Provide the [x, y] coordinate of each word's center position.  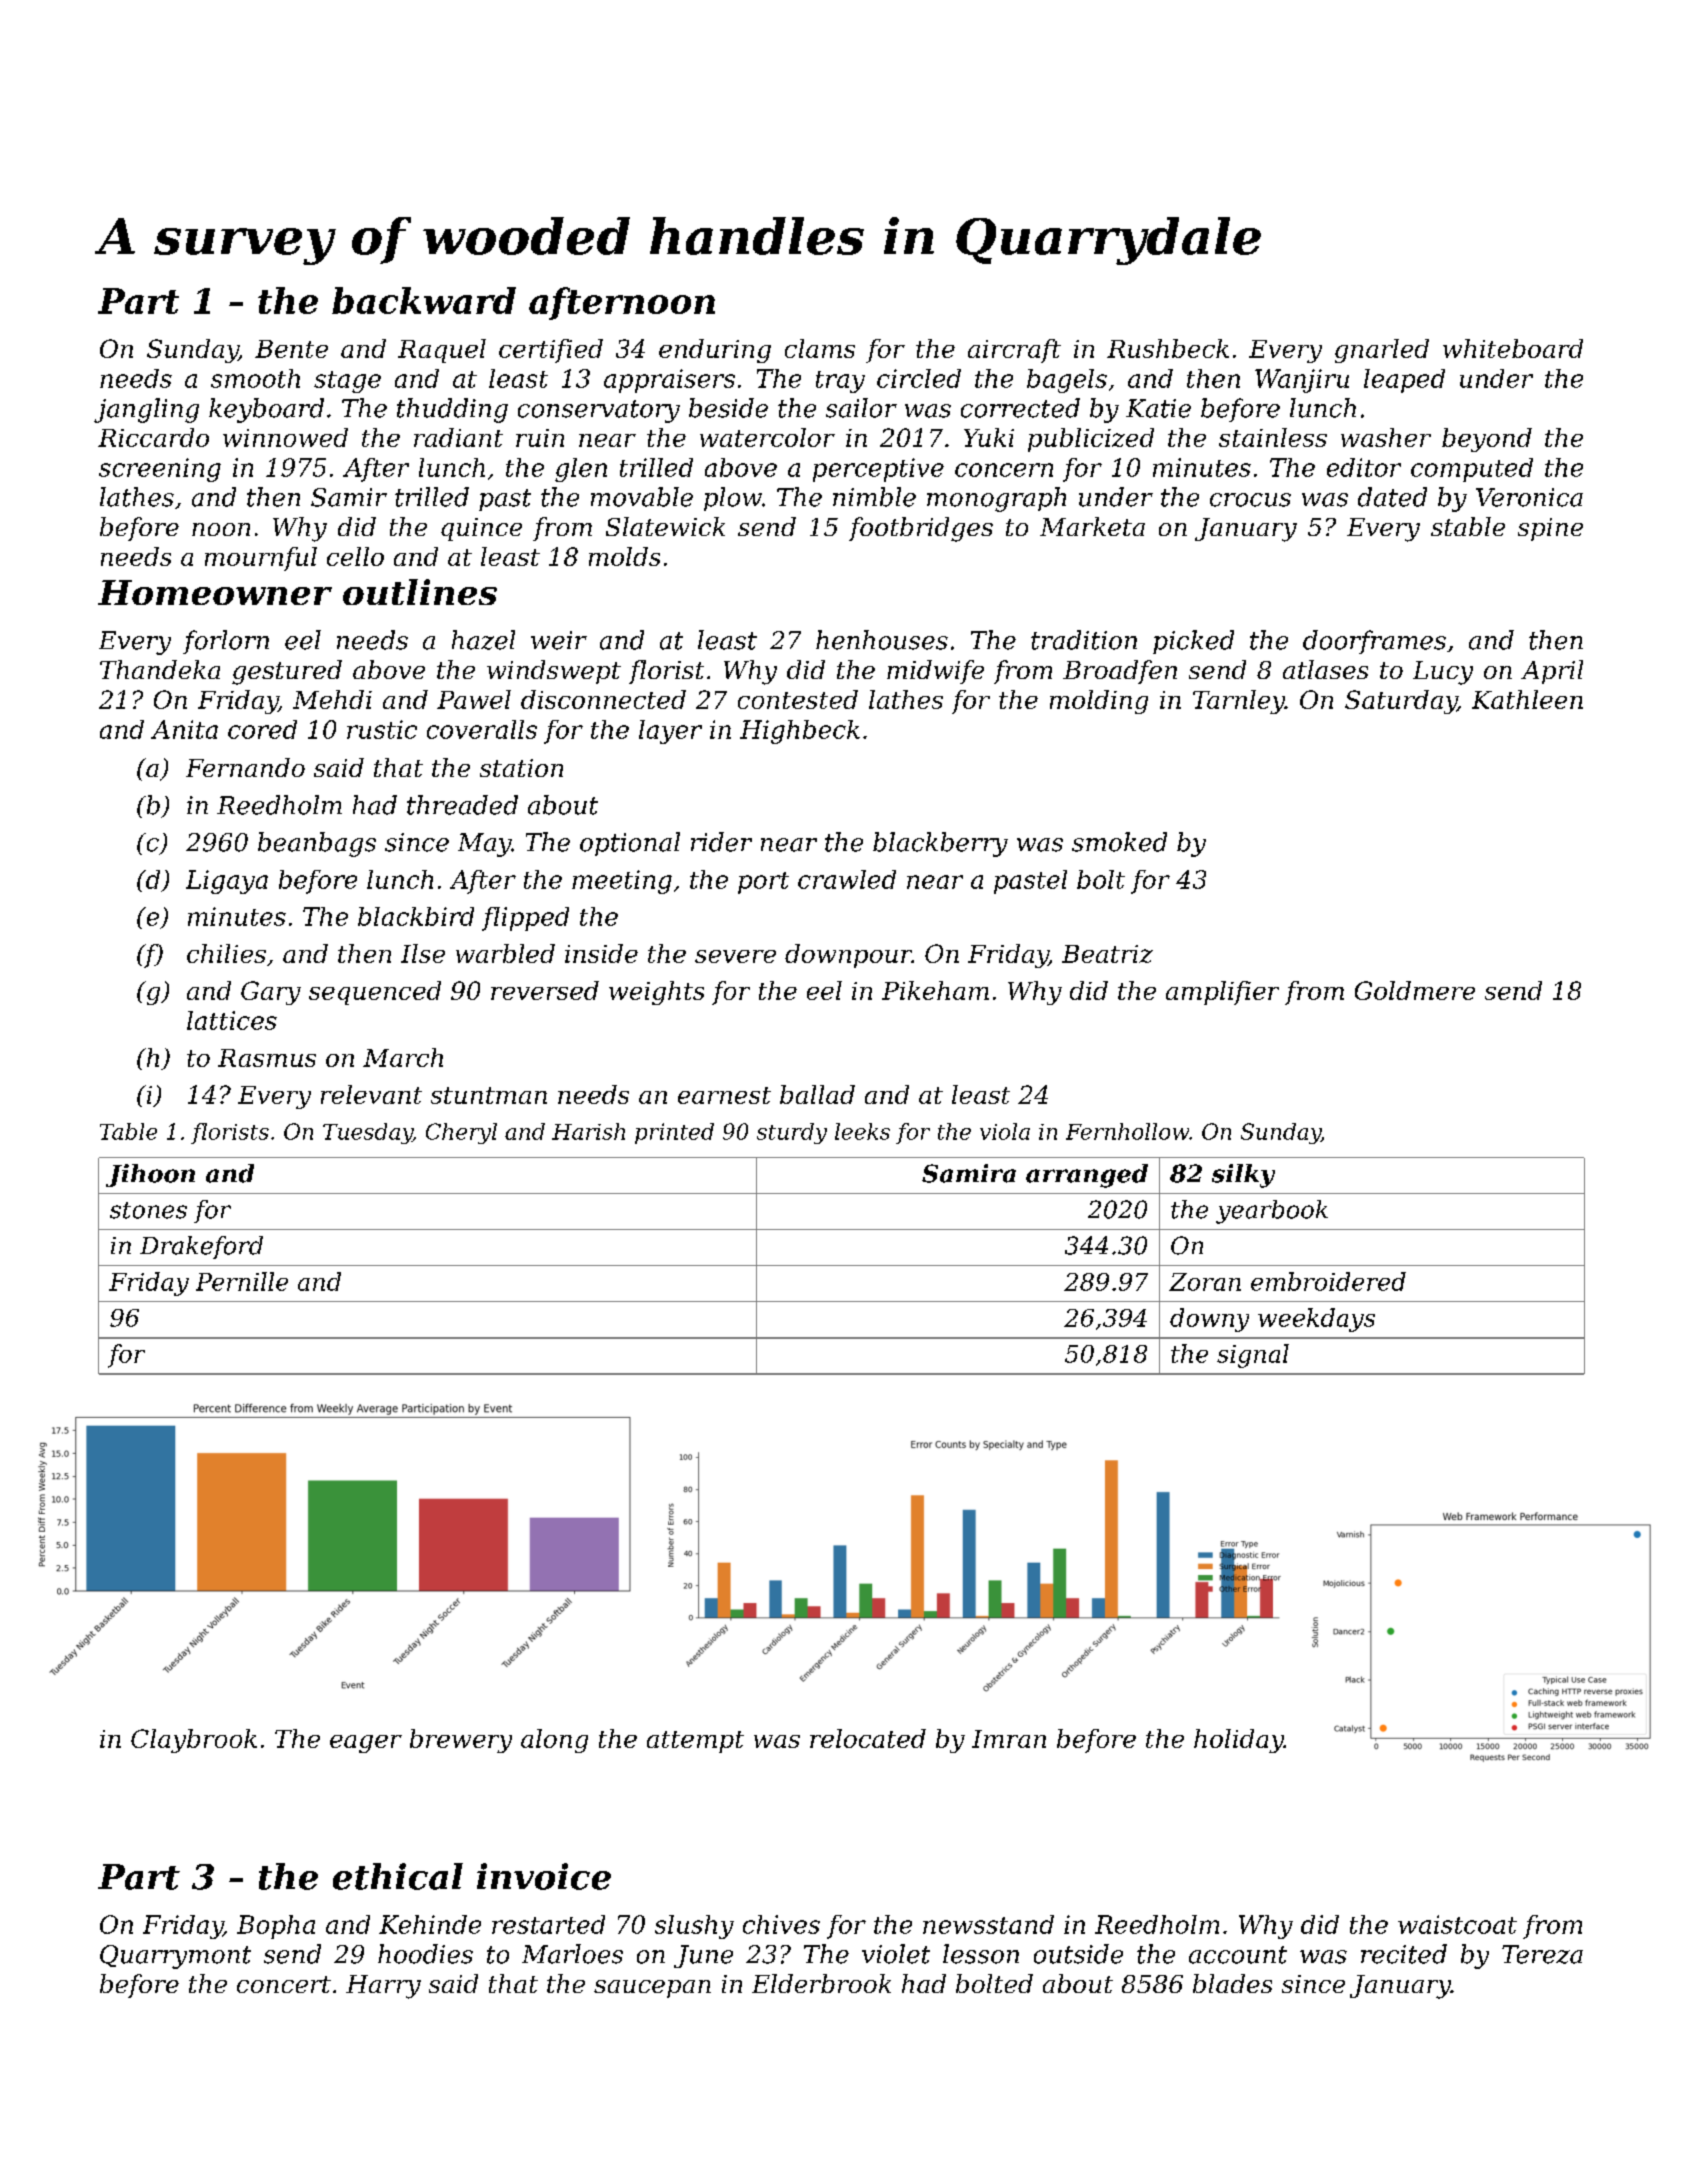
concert [284, 1984]
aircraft [1014, 351]
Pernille [242, 1281]
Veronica [1529, 497]
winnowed [285, 437]
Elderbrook [821, 1983]
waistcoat [1457, 1924]
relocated [868, 1738]
